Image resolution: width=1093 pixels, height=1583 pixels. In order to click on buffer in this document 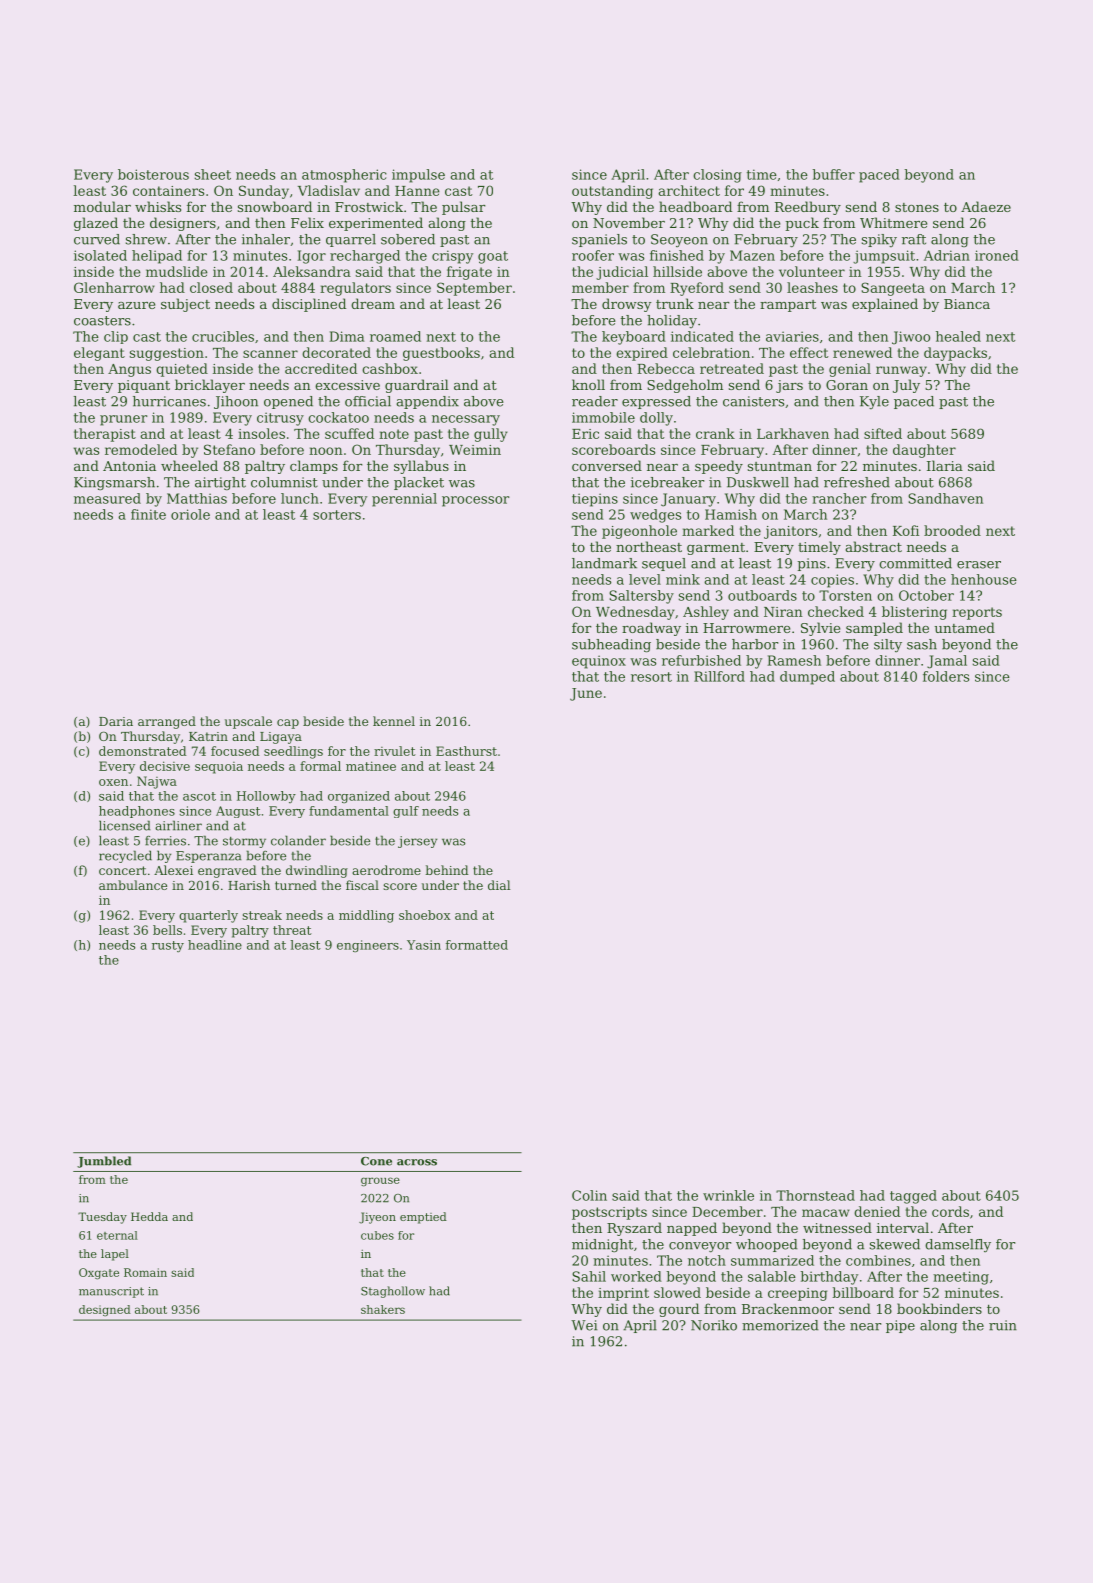, I will do `click(833, 174)`.
